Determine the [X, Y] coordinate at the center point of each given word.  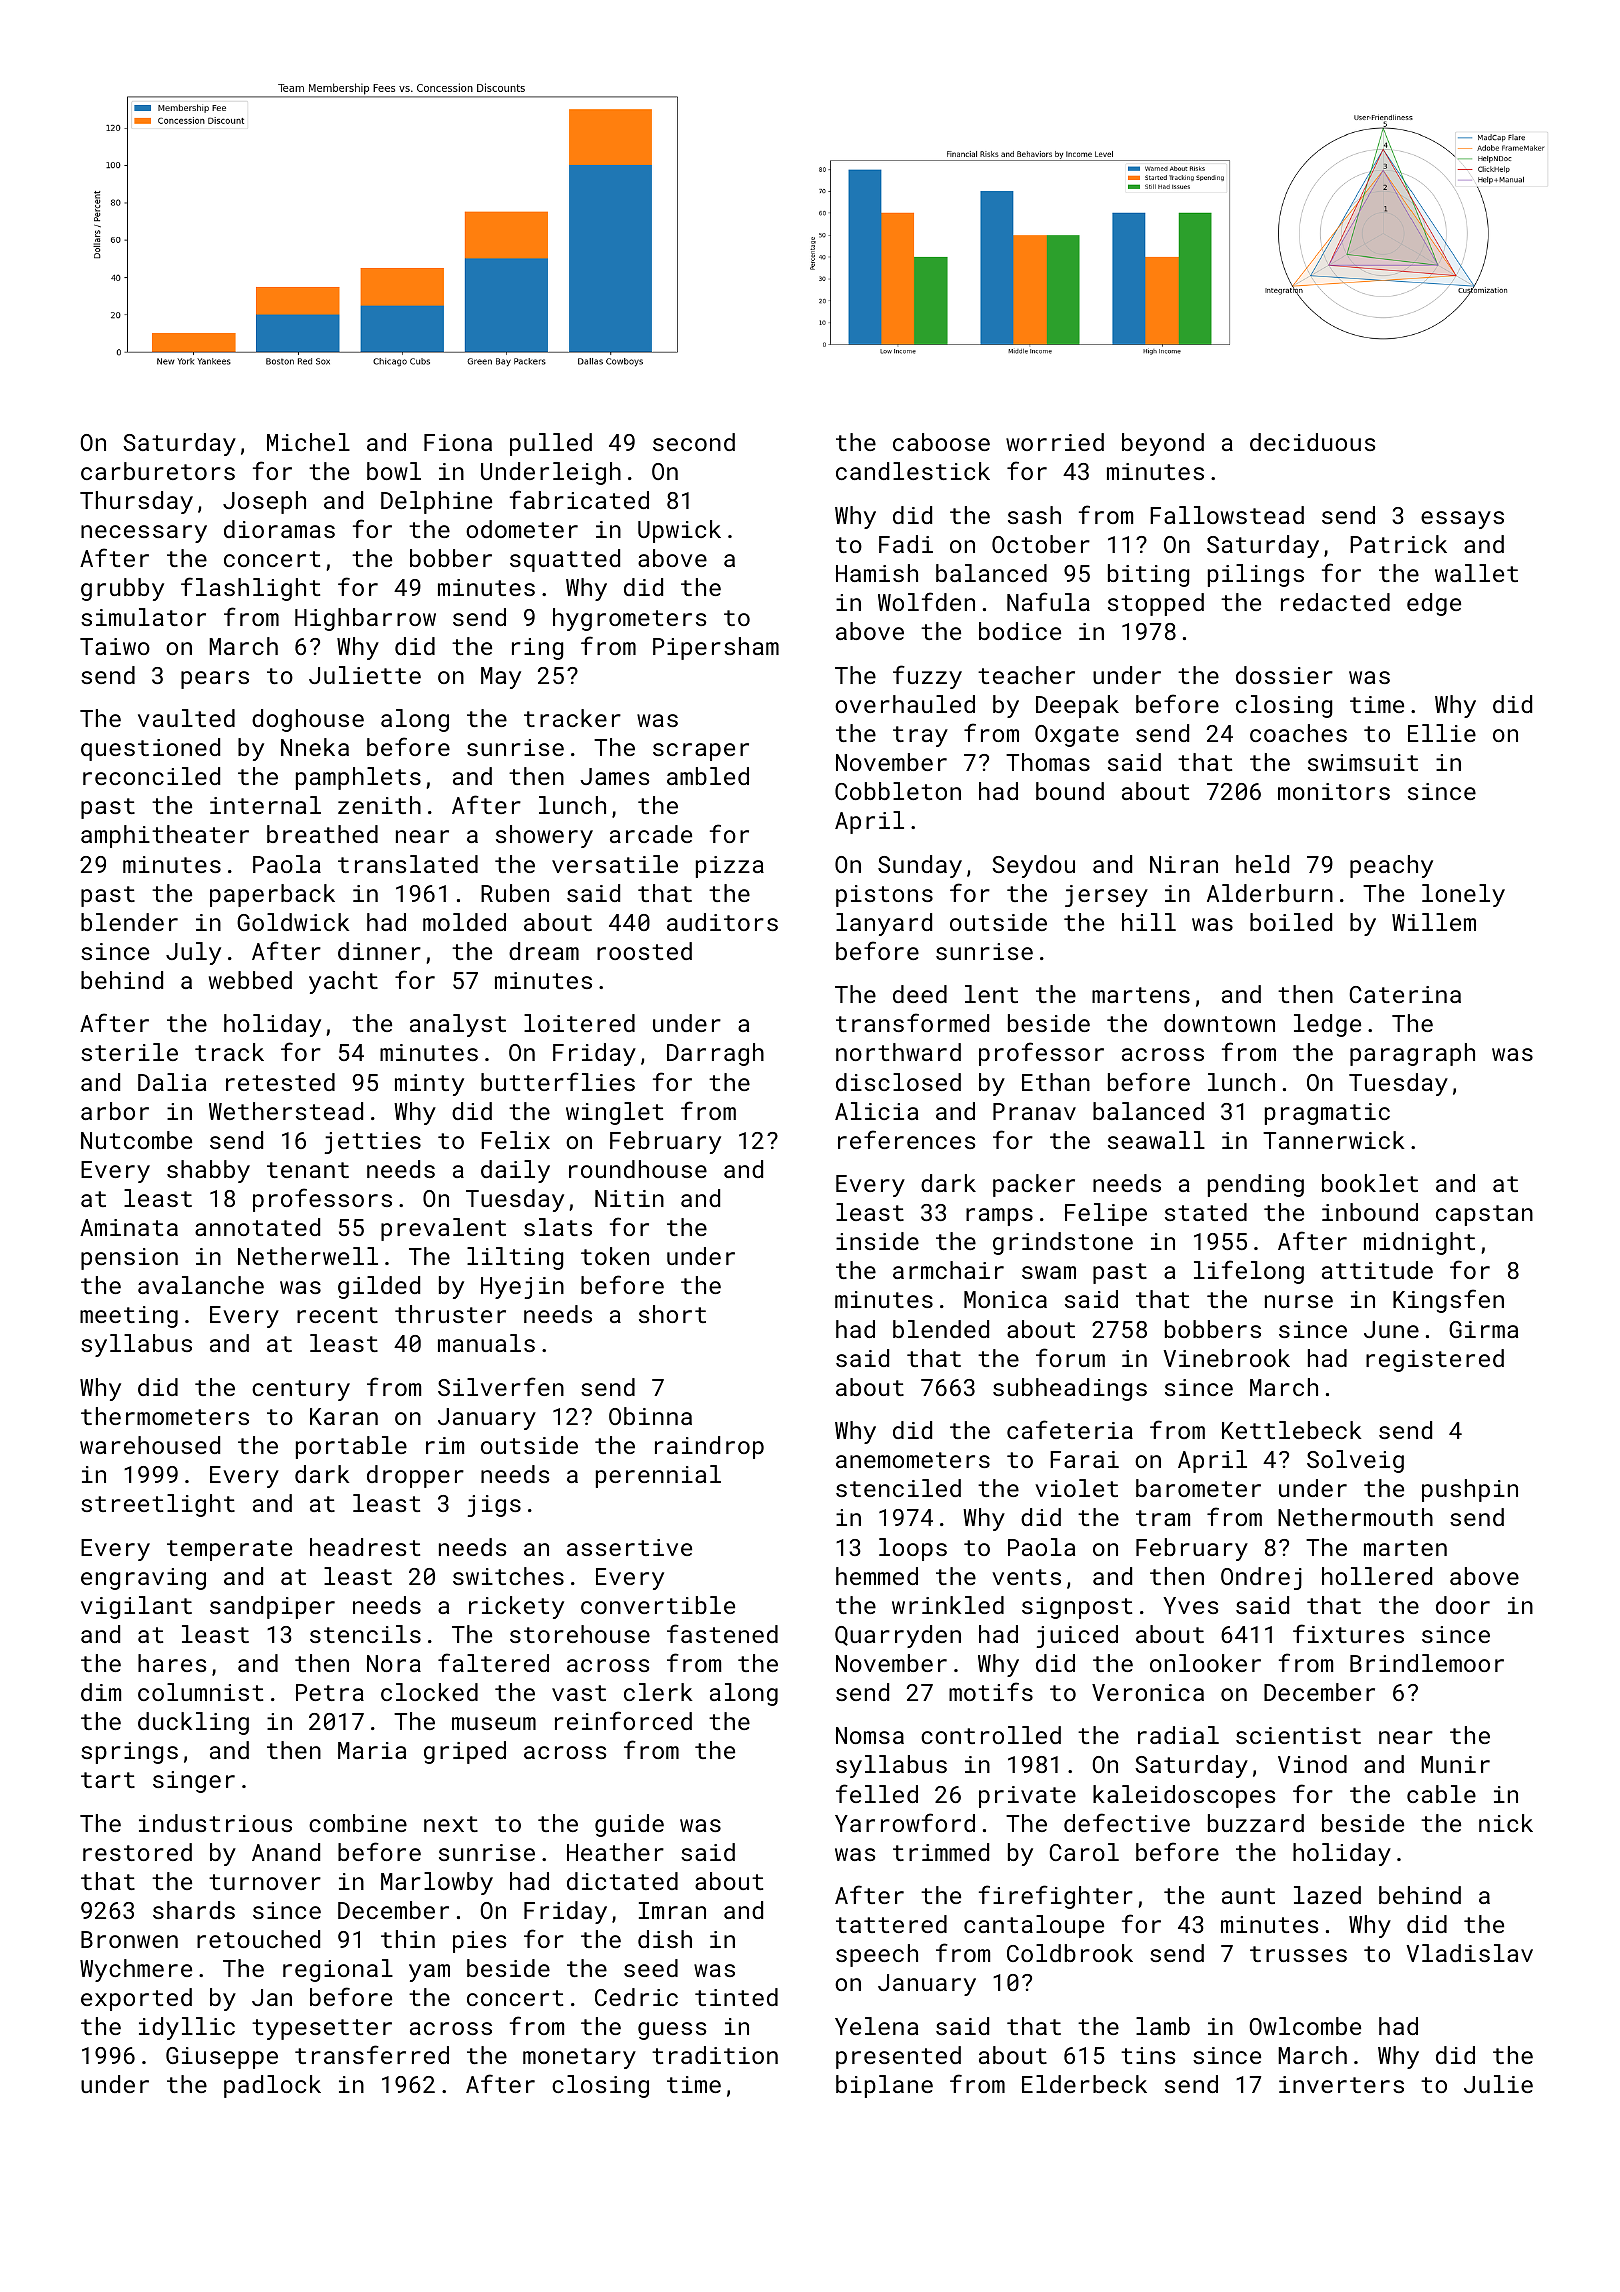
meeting [129, 1317]
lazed [1327, 1895]
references [907, 1139]
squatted [565, 560]
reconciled [151, 776]
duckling [193, 1723]
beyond [1163, 444]
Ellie [1442, 733]
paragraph [1412, 1054]
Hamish [877, 573]
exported [136, 1999]
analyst [458, 1025]
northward [898, 1052]
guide [629, 1825]
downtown [1219, 1023]
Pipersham [716, 648]
